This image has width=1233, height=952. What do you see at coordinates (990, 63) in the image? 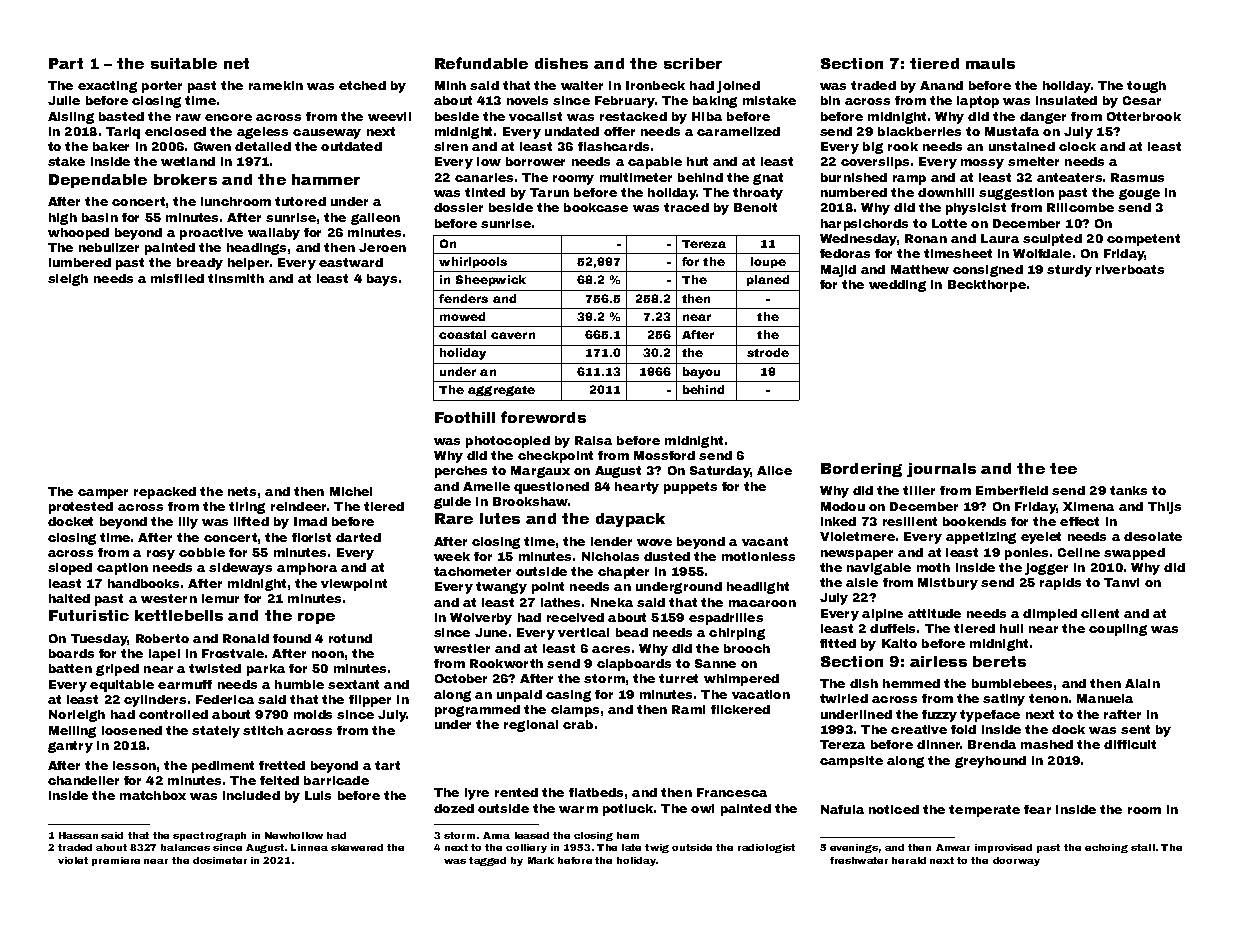
I see `mauls` at bounding box center [990, 63].
